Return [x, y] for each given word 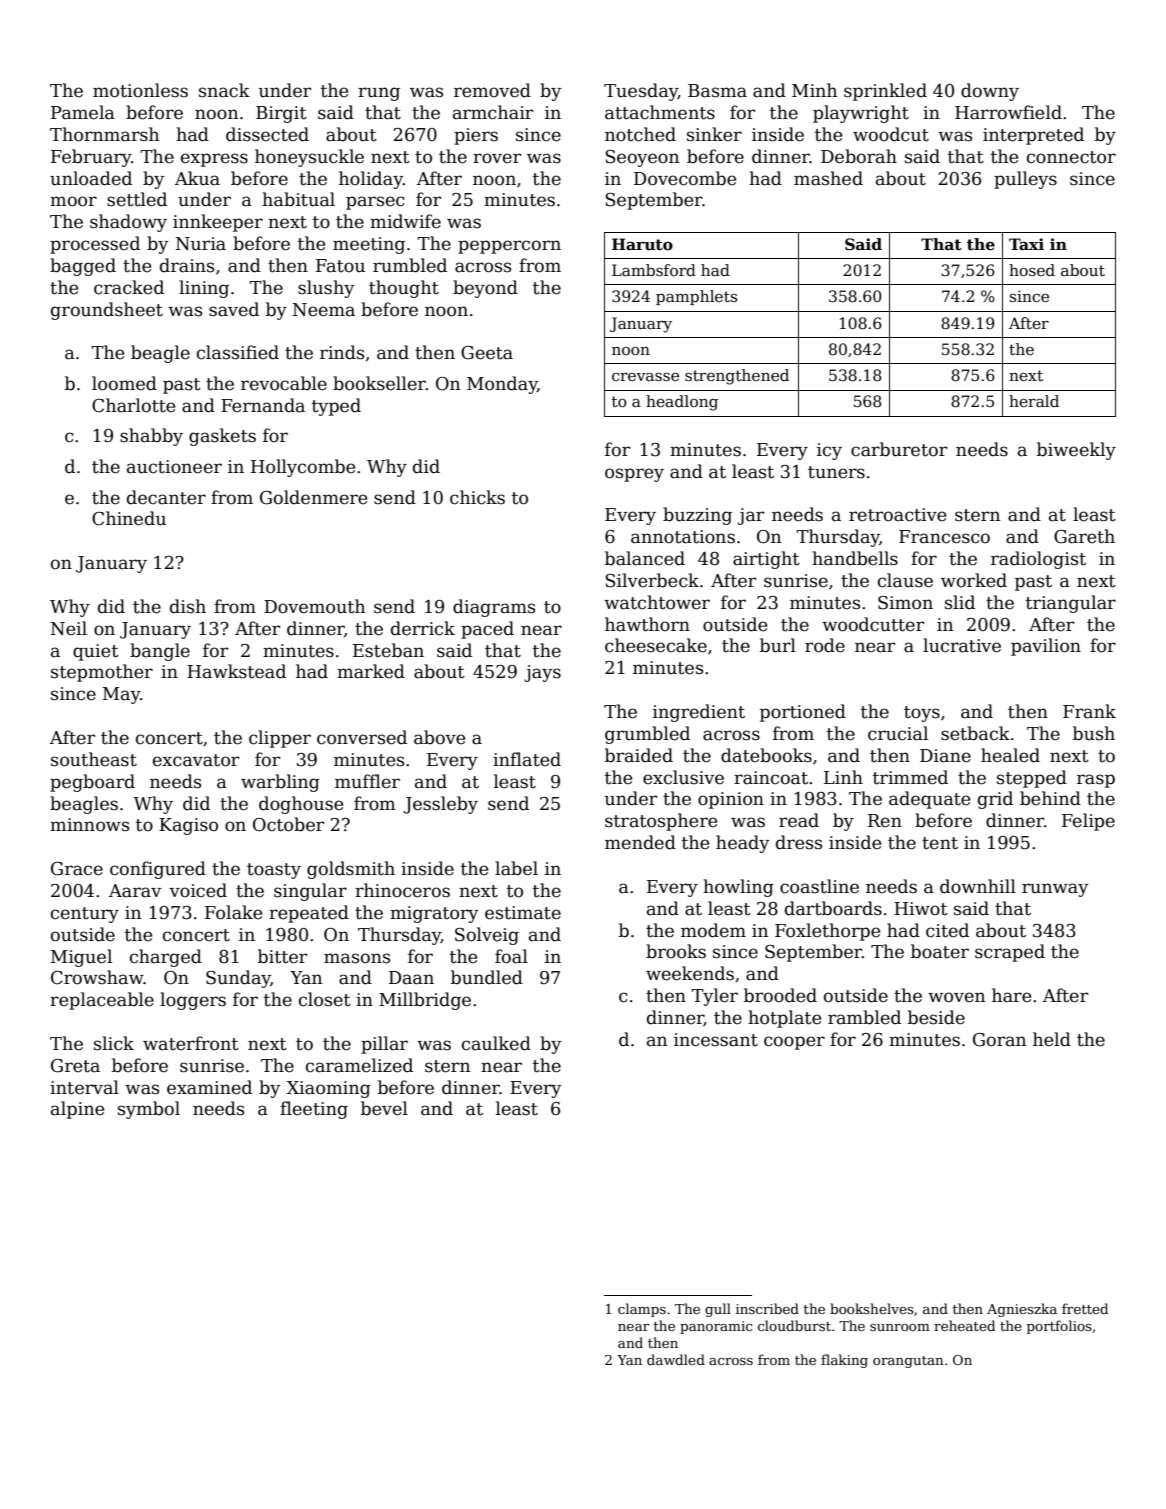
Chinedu [129, 518]
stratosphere [661, 822]
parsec [375, 203]
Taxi [1026, 244]
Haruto [642, 244]
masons [357, 958]
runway [1055, 890]
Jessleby [440, 805]
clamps [642, 1310]
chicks [477, 497]
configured [158, 870]
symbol [149, 1110]
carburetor [899, 449]
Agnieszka [1022, 1310]
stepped [1032, 779]
